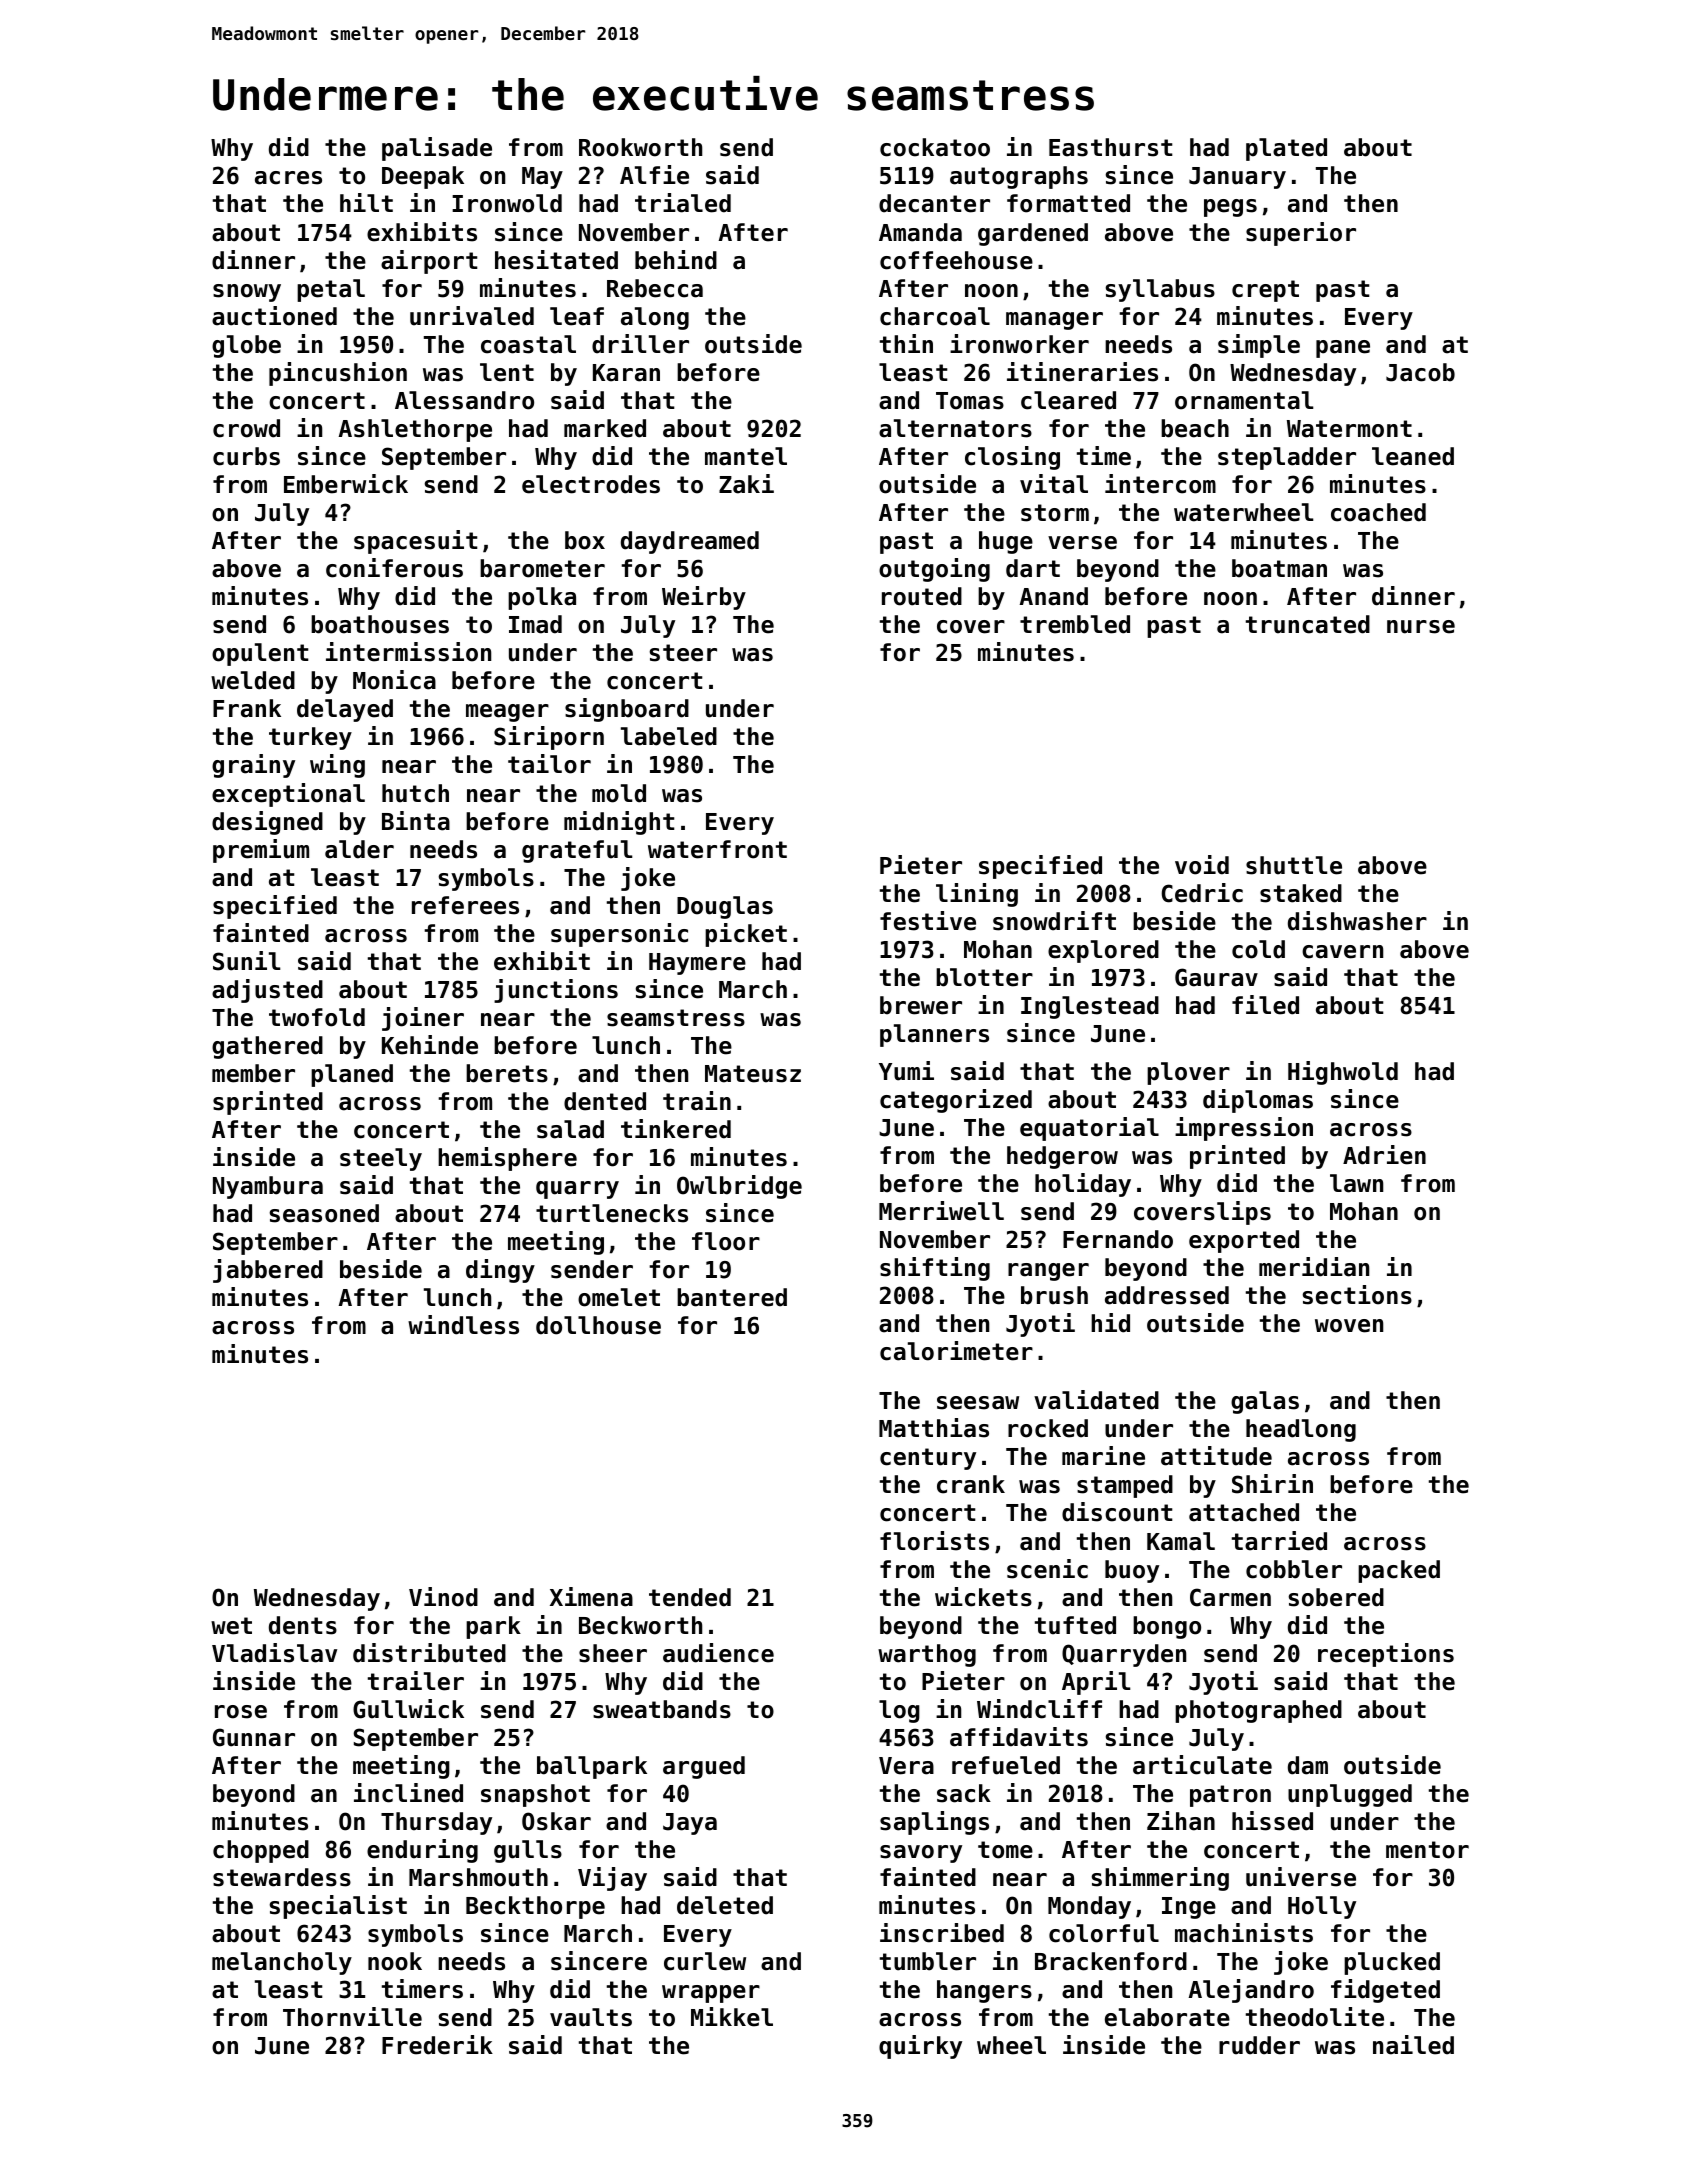 The height and width of the screenshot is (2178, 1683). I want to click on leaned, so click(1413, 456).
